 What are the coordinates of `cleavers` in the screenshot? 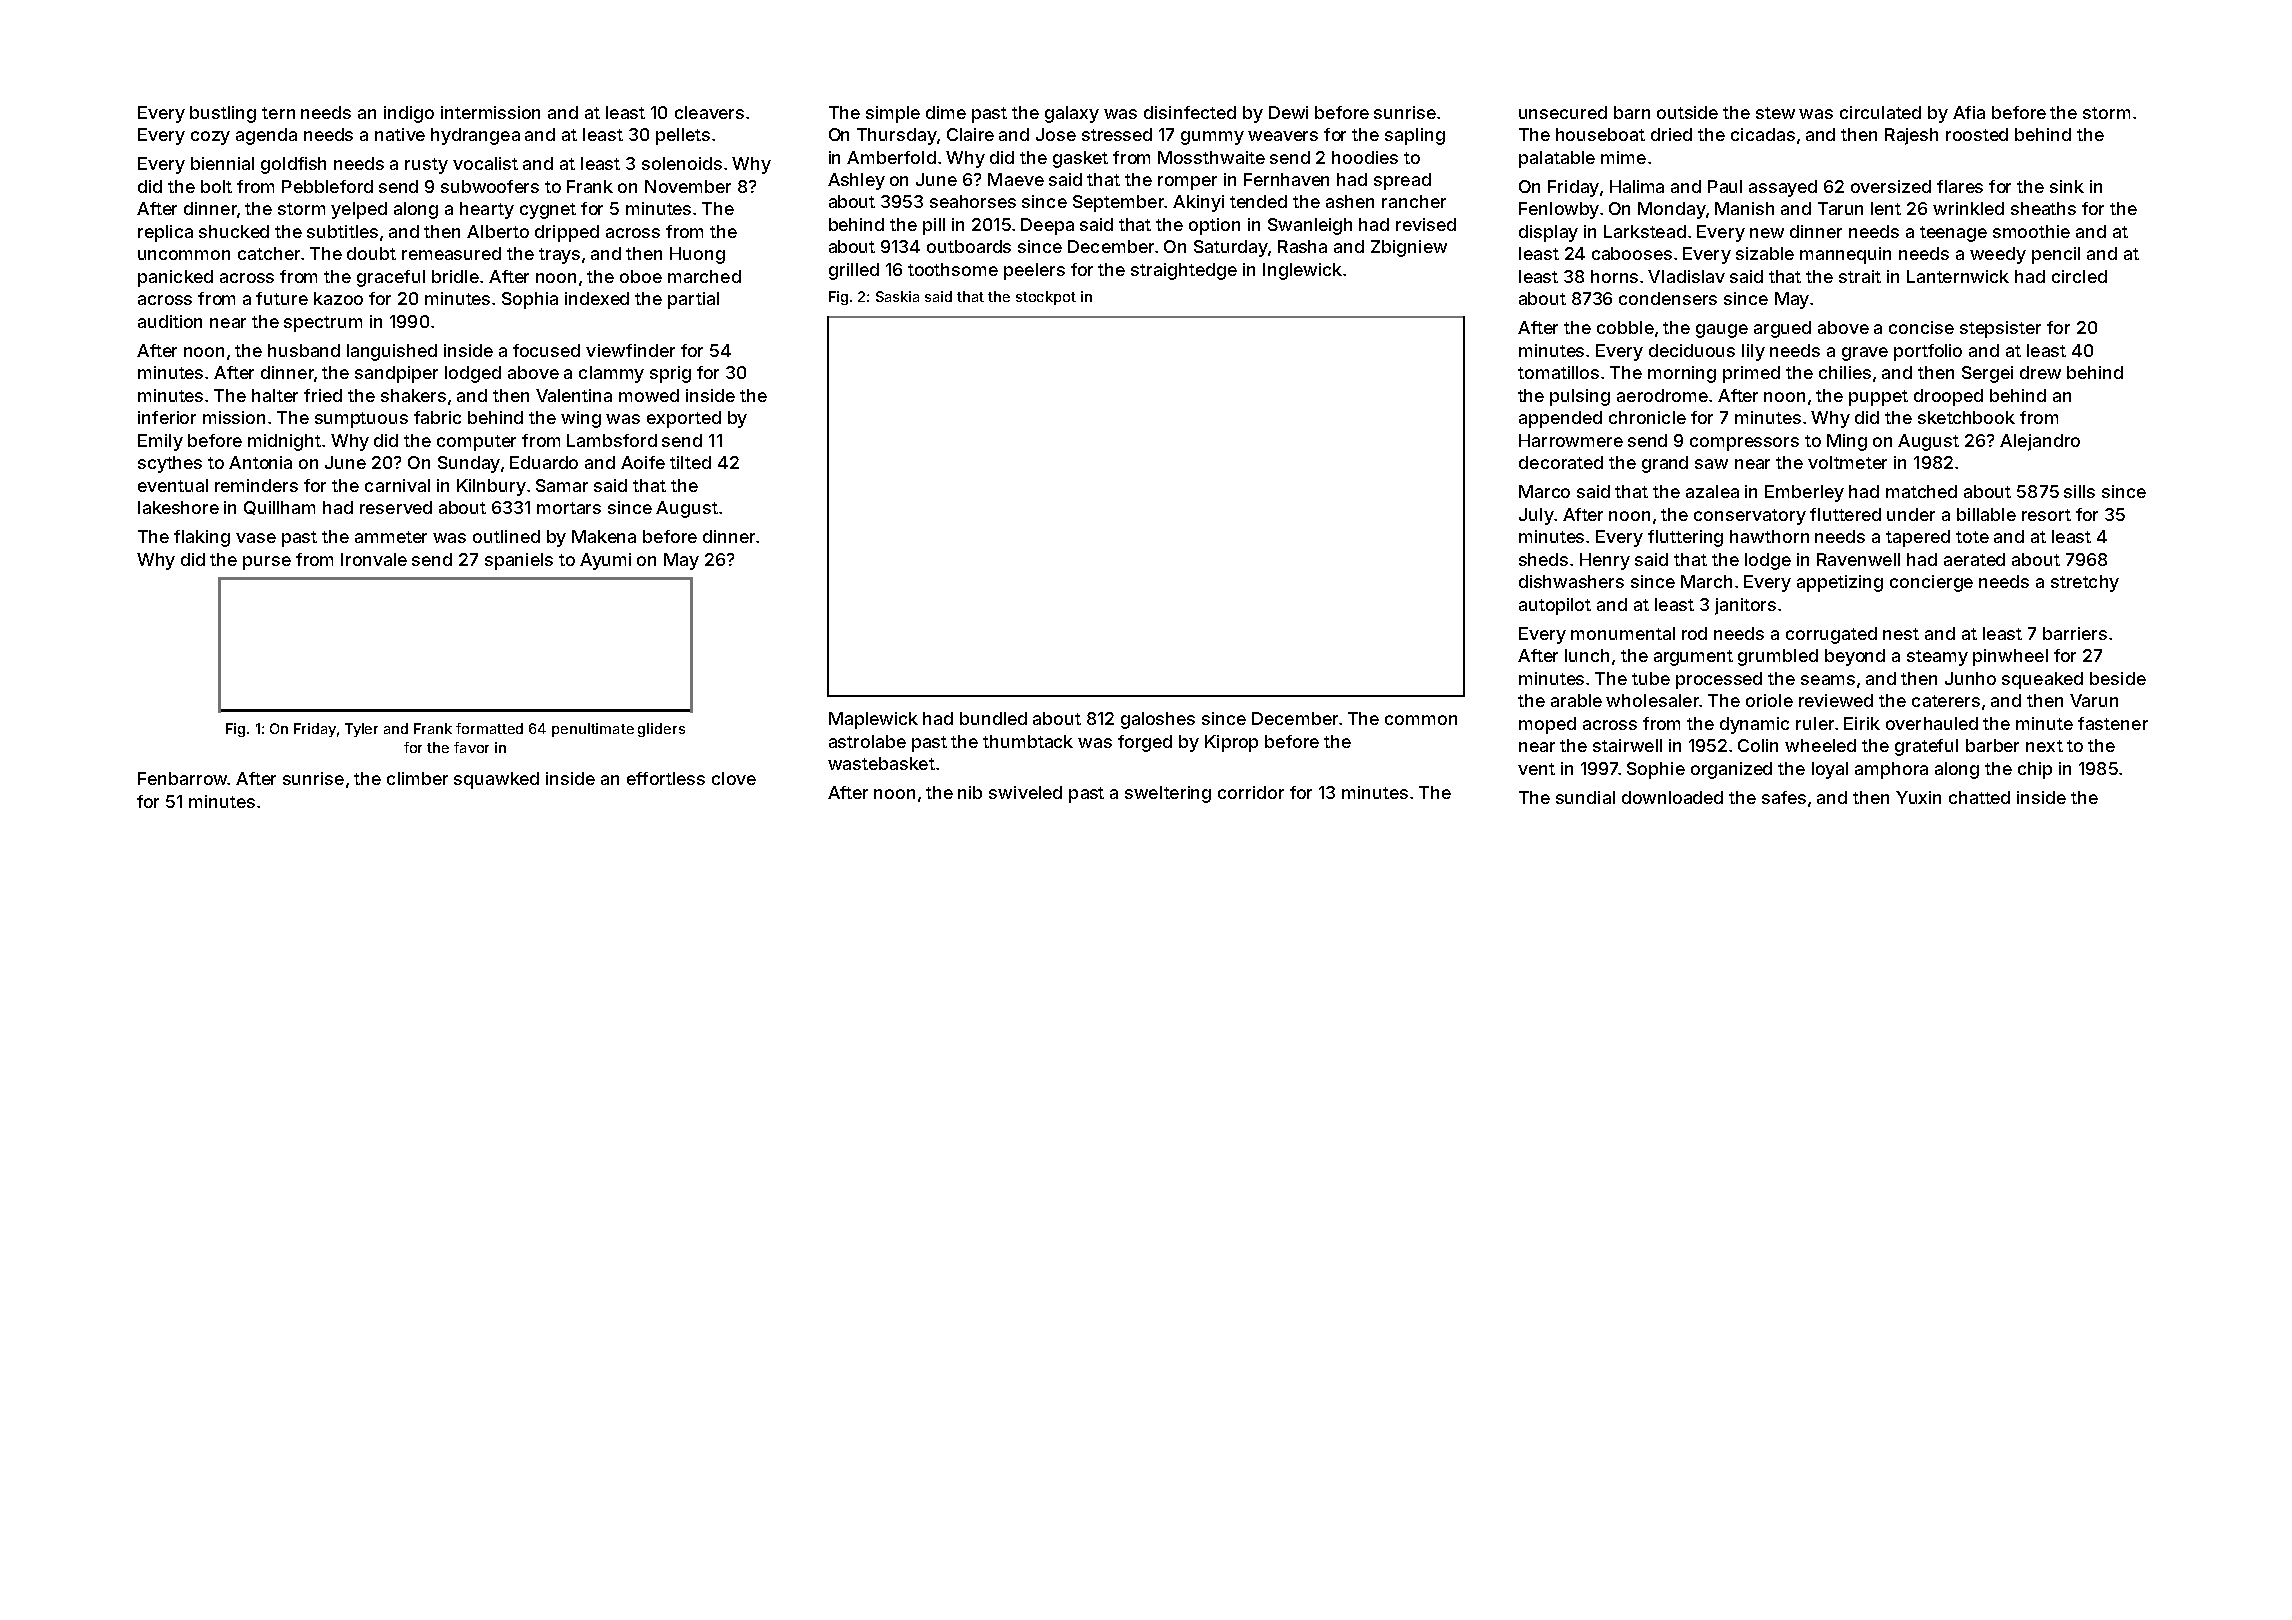 It's located at (709, 112).
